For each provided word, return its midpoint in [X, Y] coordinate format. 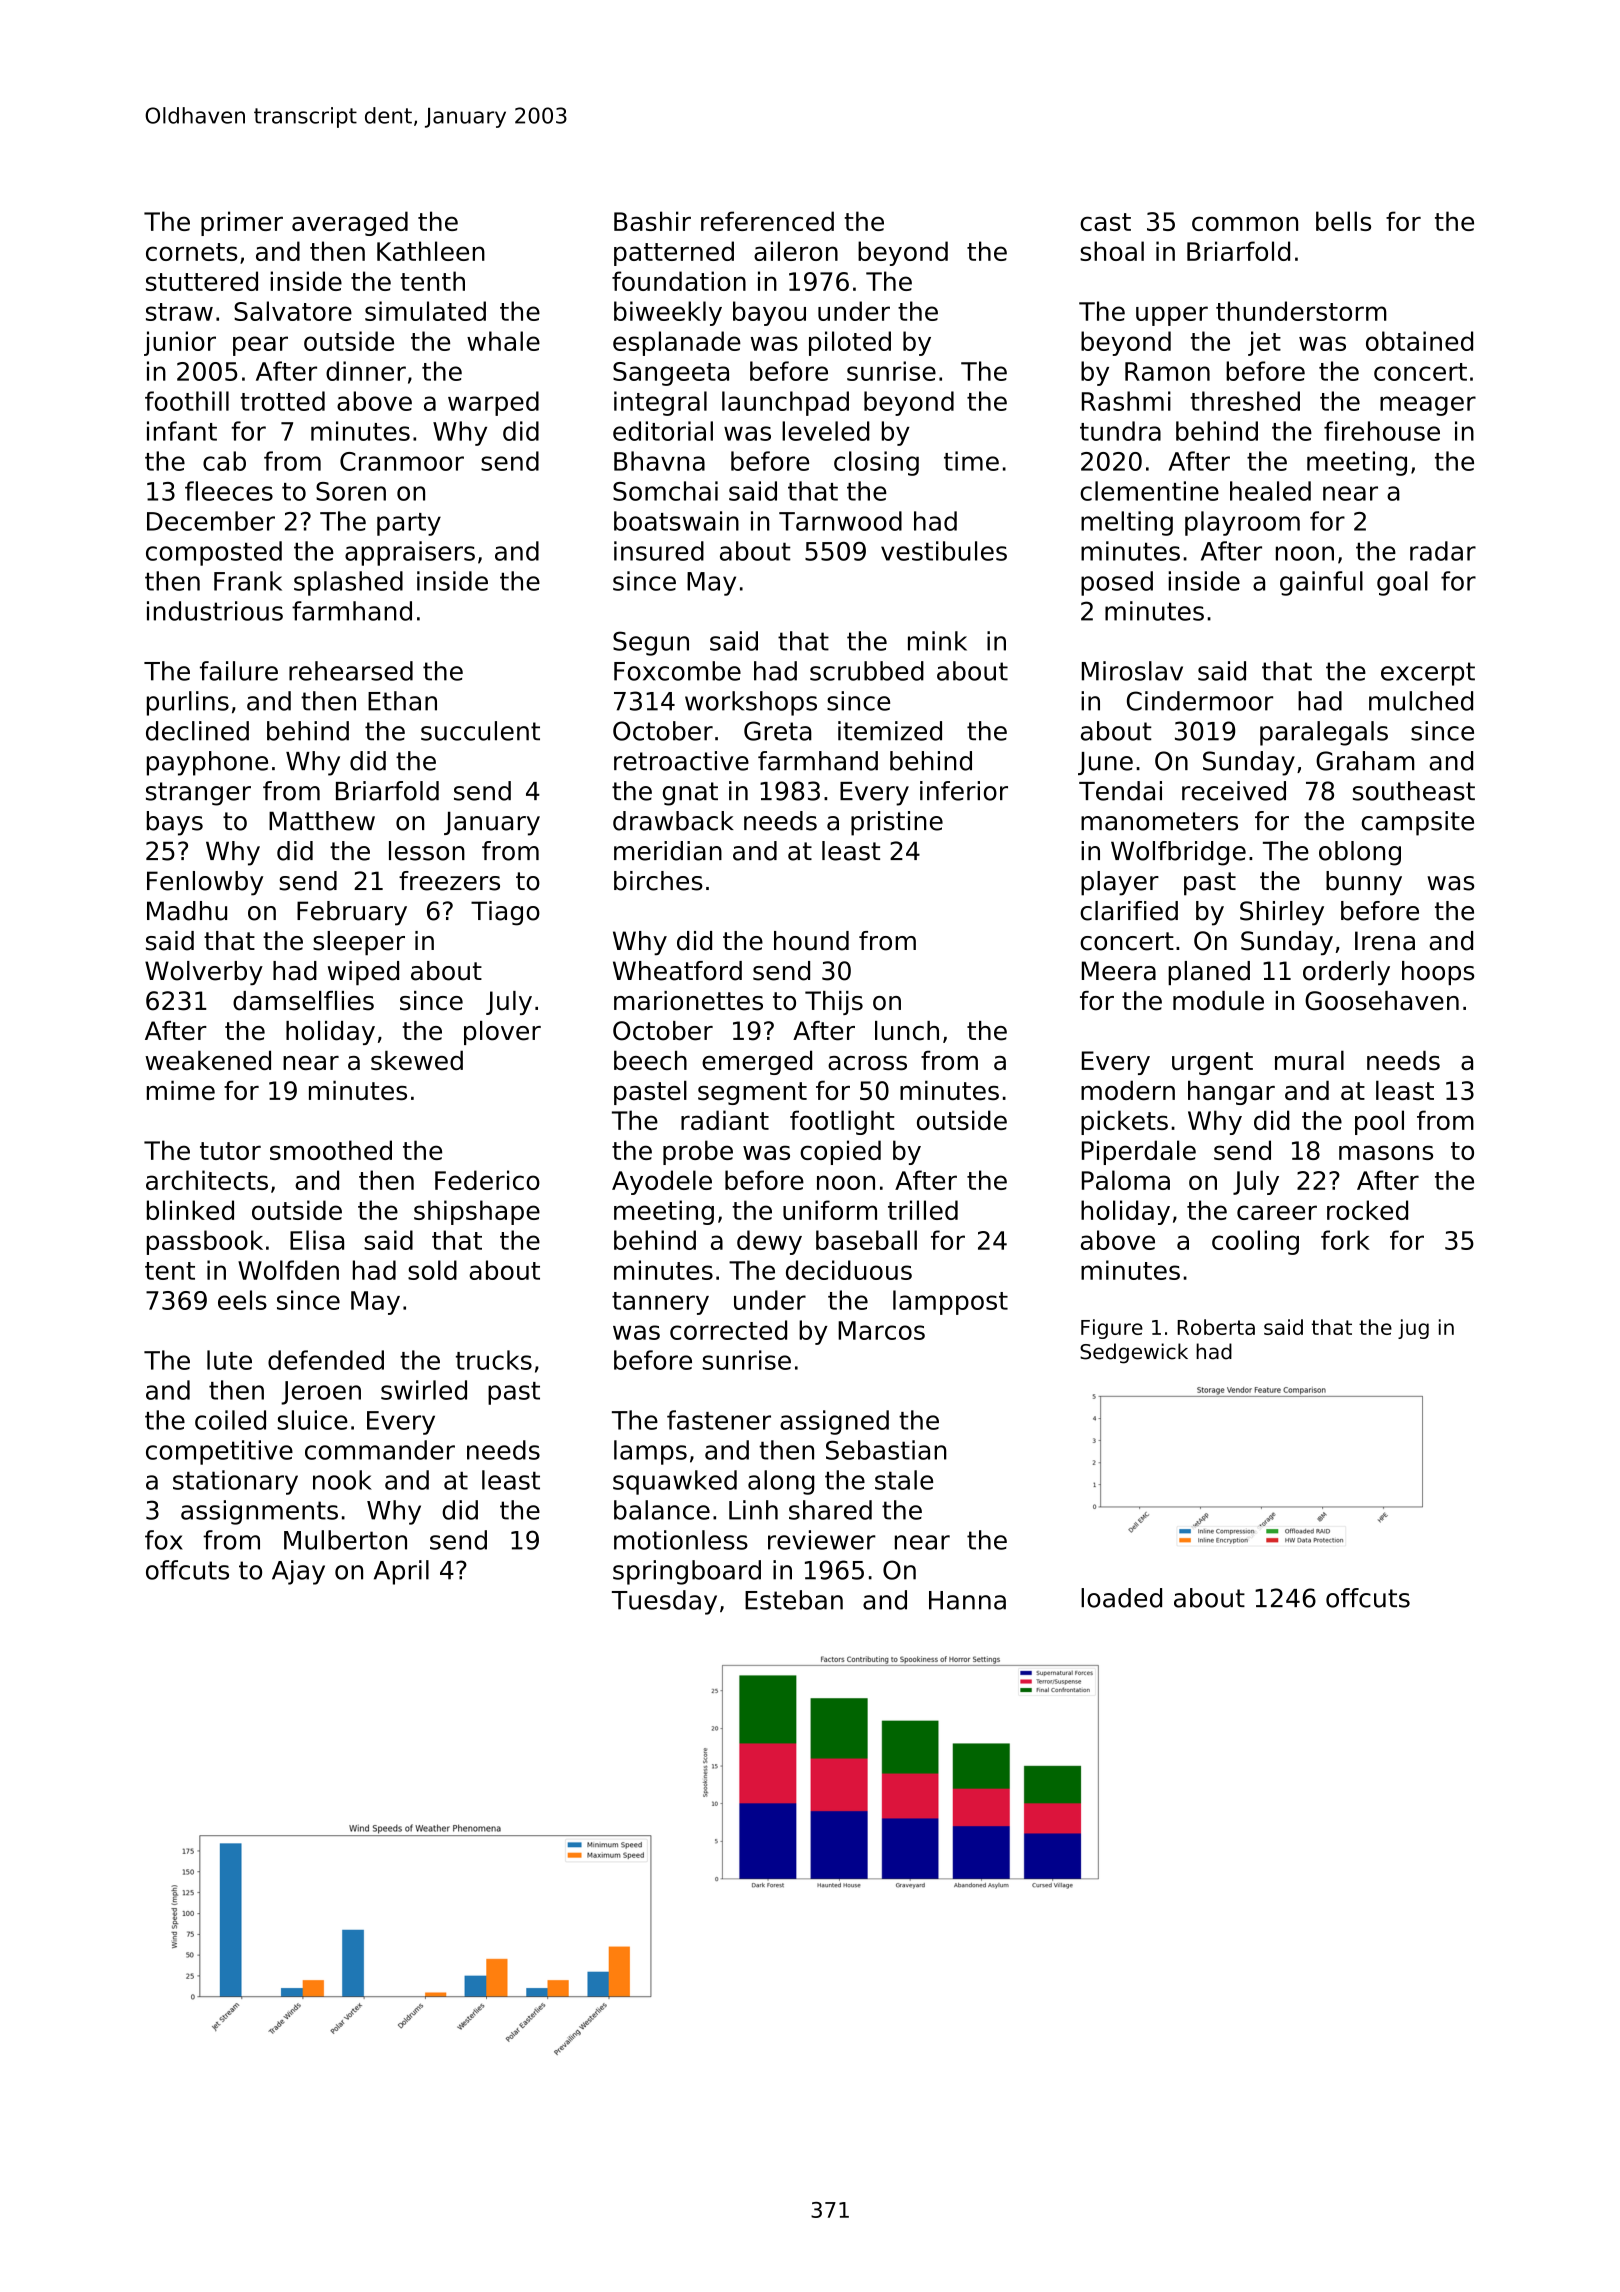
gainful [1321, 583]
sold [432, 1270]
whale [503, 341]
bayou [769, 313]
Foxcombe [677, 671]
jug [1413, 1329]
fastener [719, 1420]
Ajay [298, 1572]
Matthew [322, 821]
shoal [1112, 251]
